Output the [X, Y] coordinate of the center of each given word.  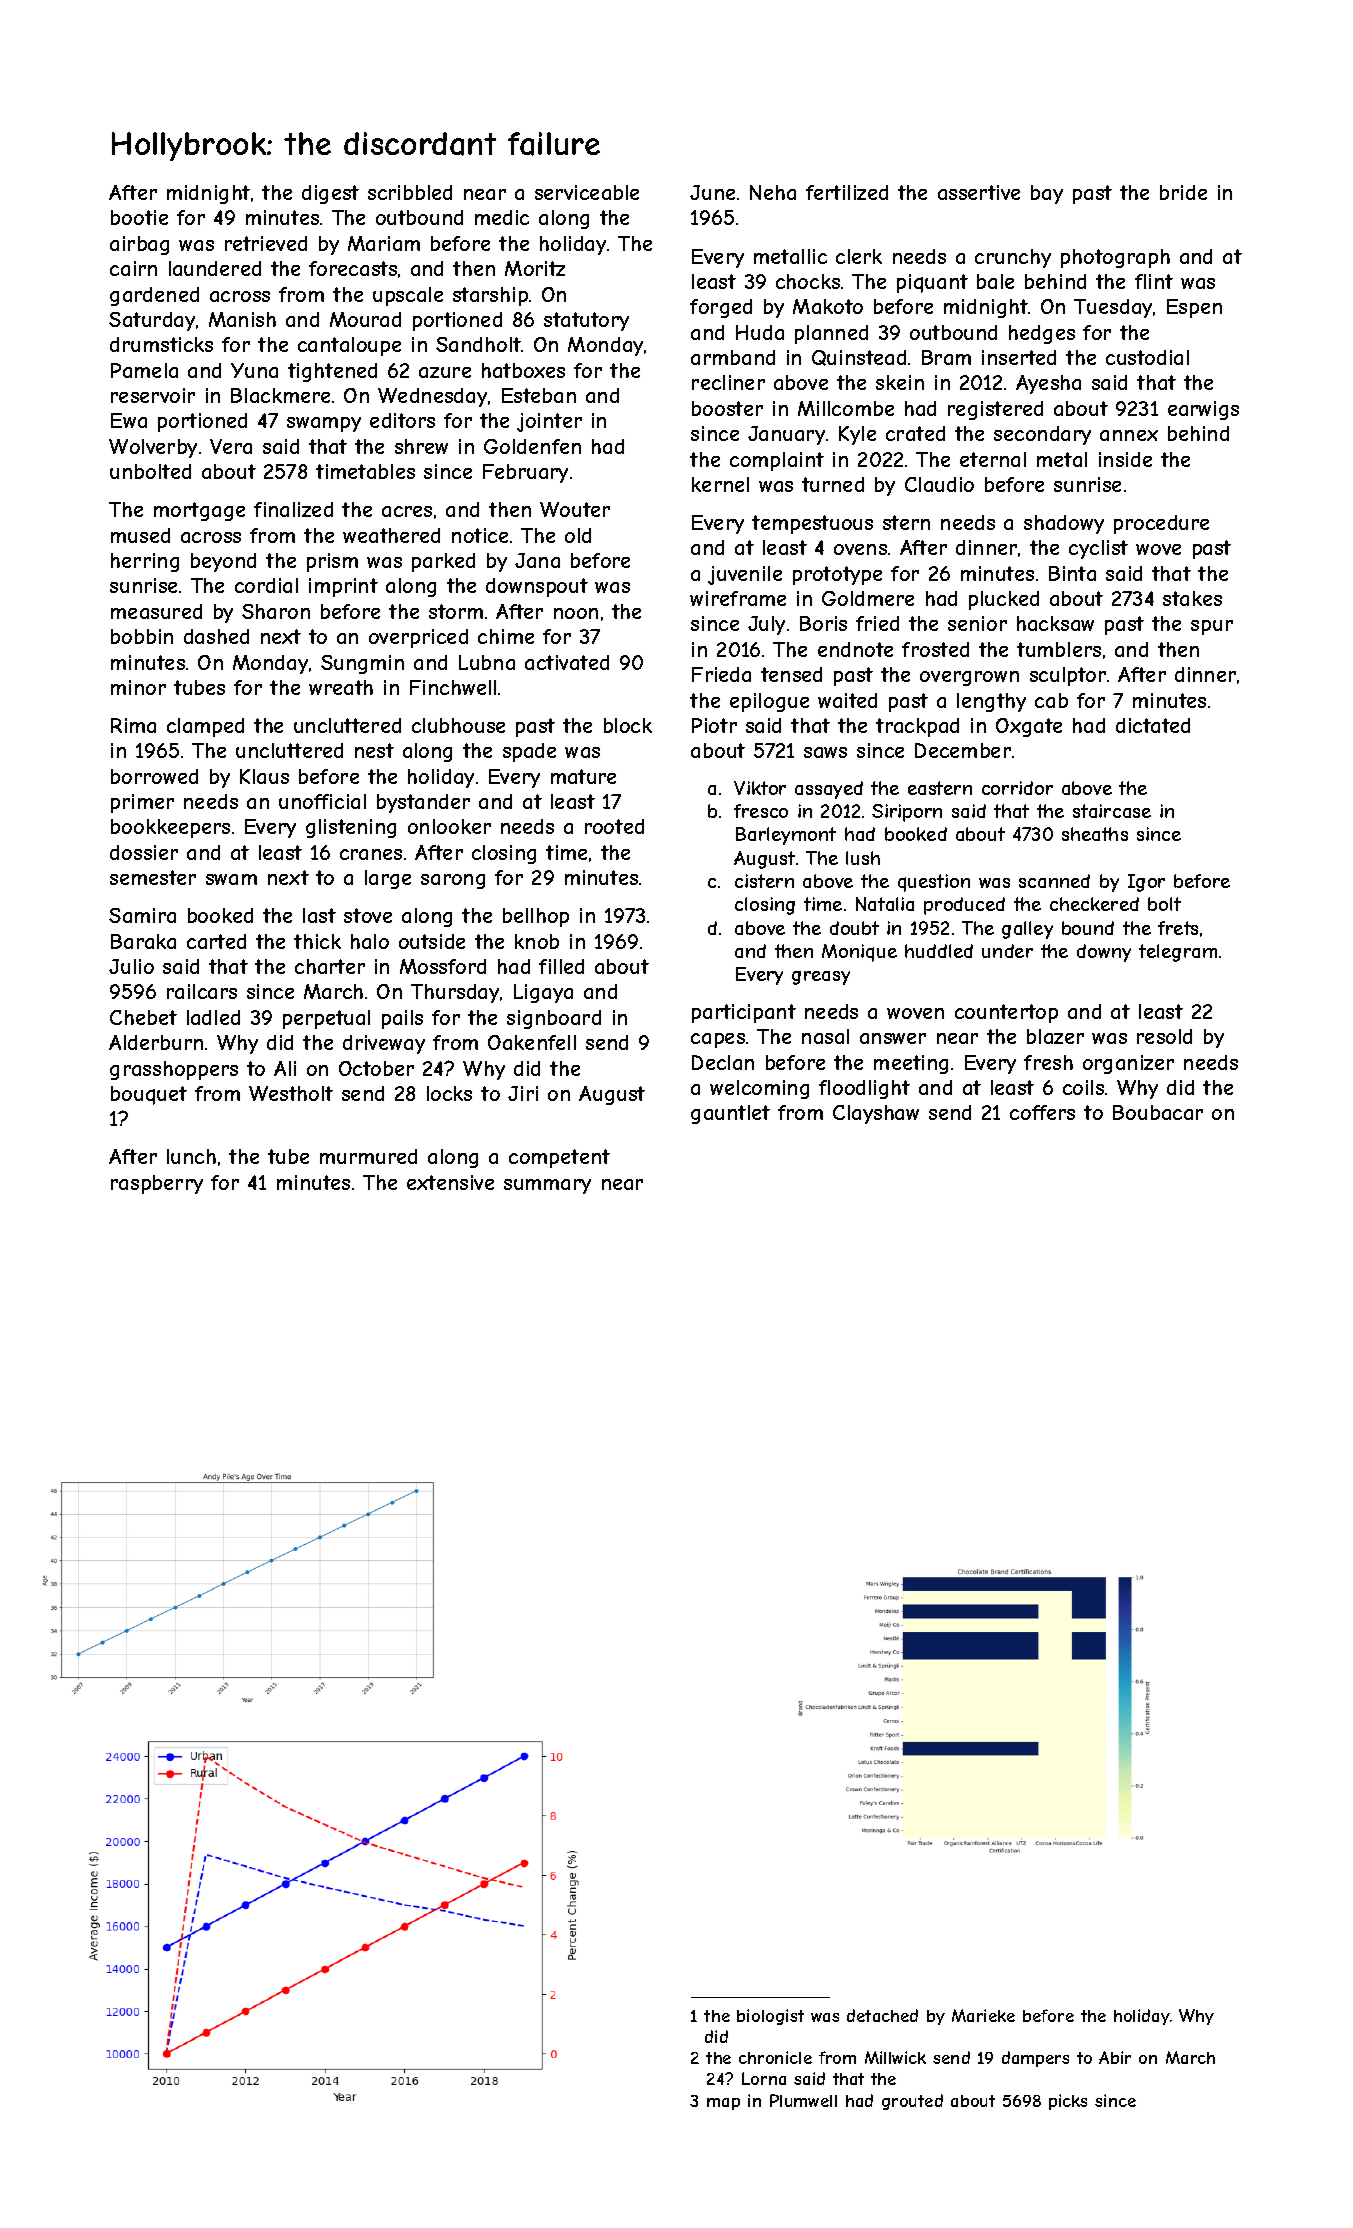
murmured [368, 1156]
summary [547, 1186]
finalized [293, 509]
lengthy [991, 702]
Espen [1194, 308]
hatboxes [523, 370]
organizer [1128, 1064]
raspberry [157, 1184]
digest [330, 194]
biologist [770, 2017]
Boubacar [1158, 1112]
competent [559, 1158]
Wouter [575, 509]
